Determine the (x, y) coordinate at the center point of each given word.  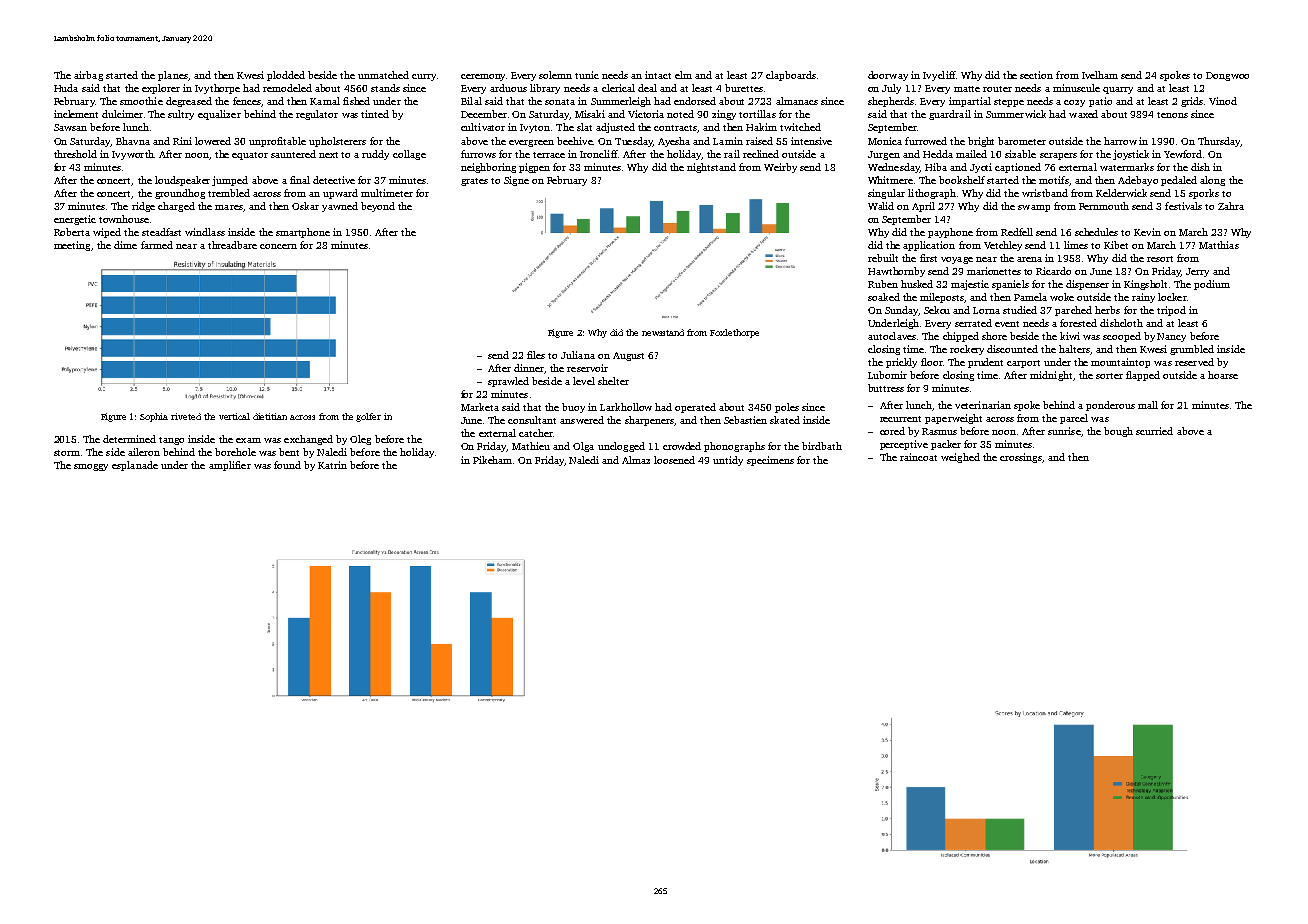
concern (278, 246)
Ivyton (535, 128)
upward (340, 194)
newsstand (663, 332)
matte (967, 89)
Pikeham (492, 460)
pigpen (534, 168)
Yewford (1183, 154)
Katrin (332, 465)
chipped (961, 337)
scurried (1154, 431)
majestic (970, 285)
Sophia (154, 417)
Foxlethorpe (734, 333)
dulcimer (122, 114)
